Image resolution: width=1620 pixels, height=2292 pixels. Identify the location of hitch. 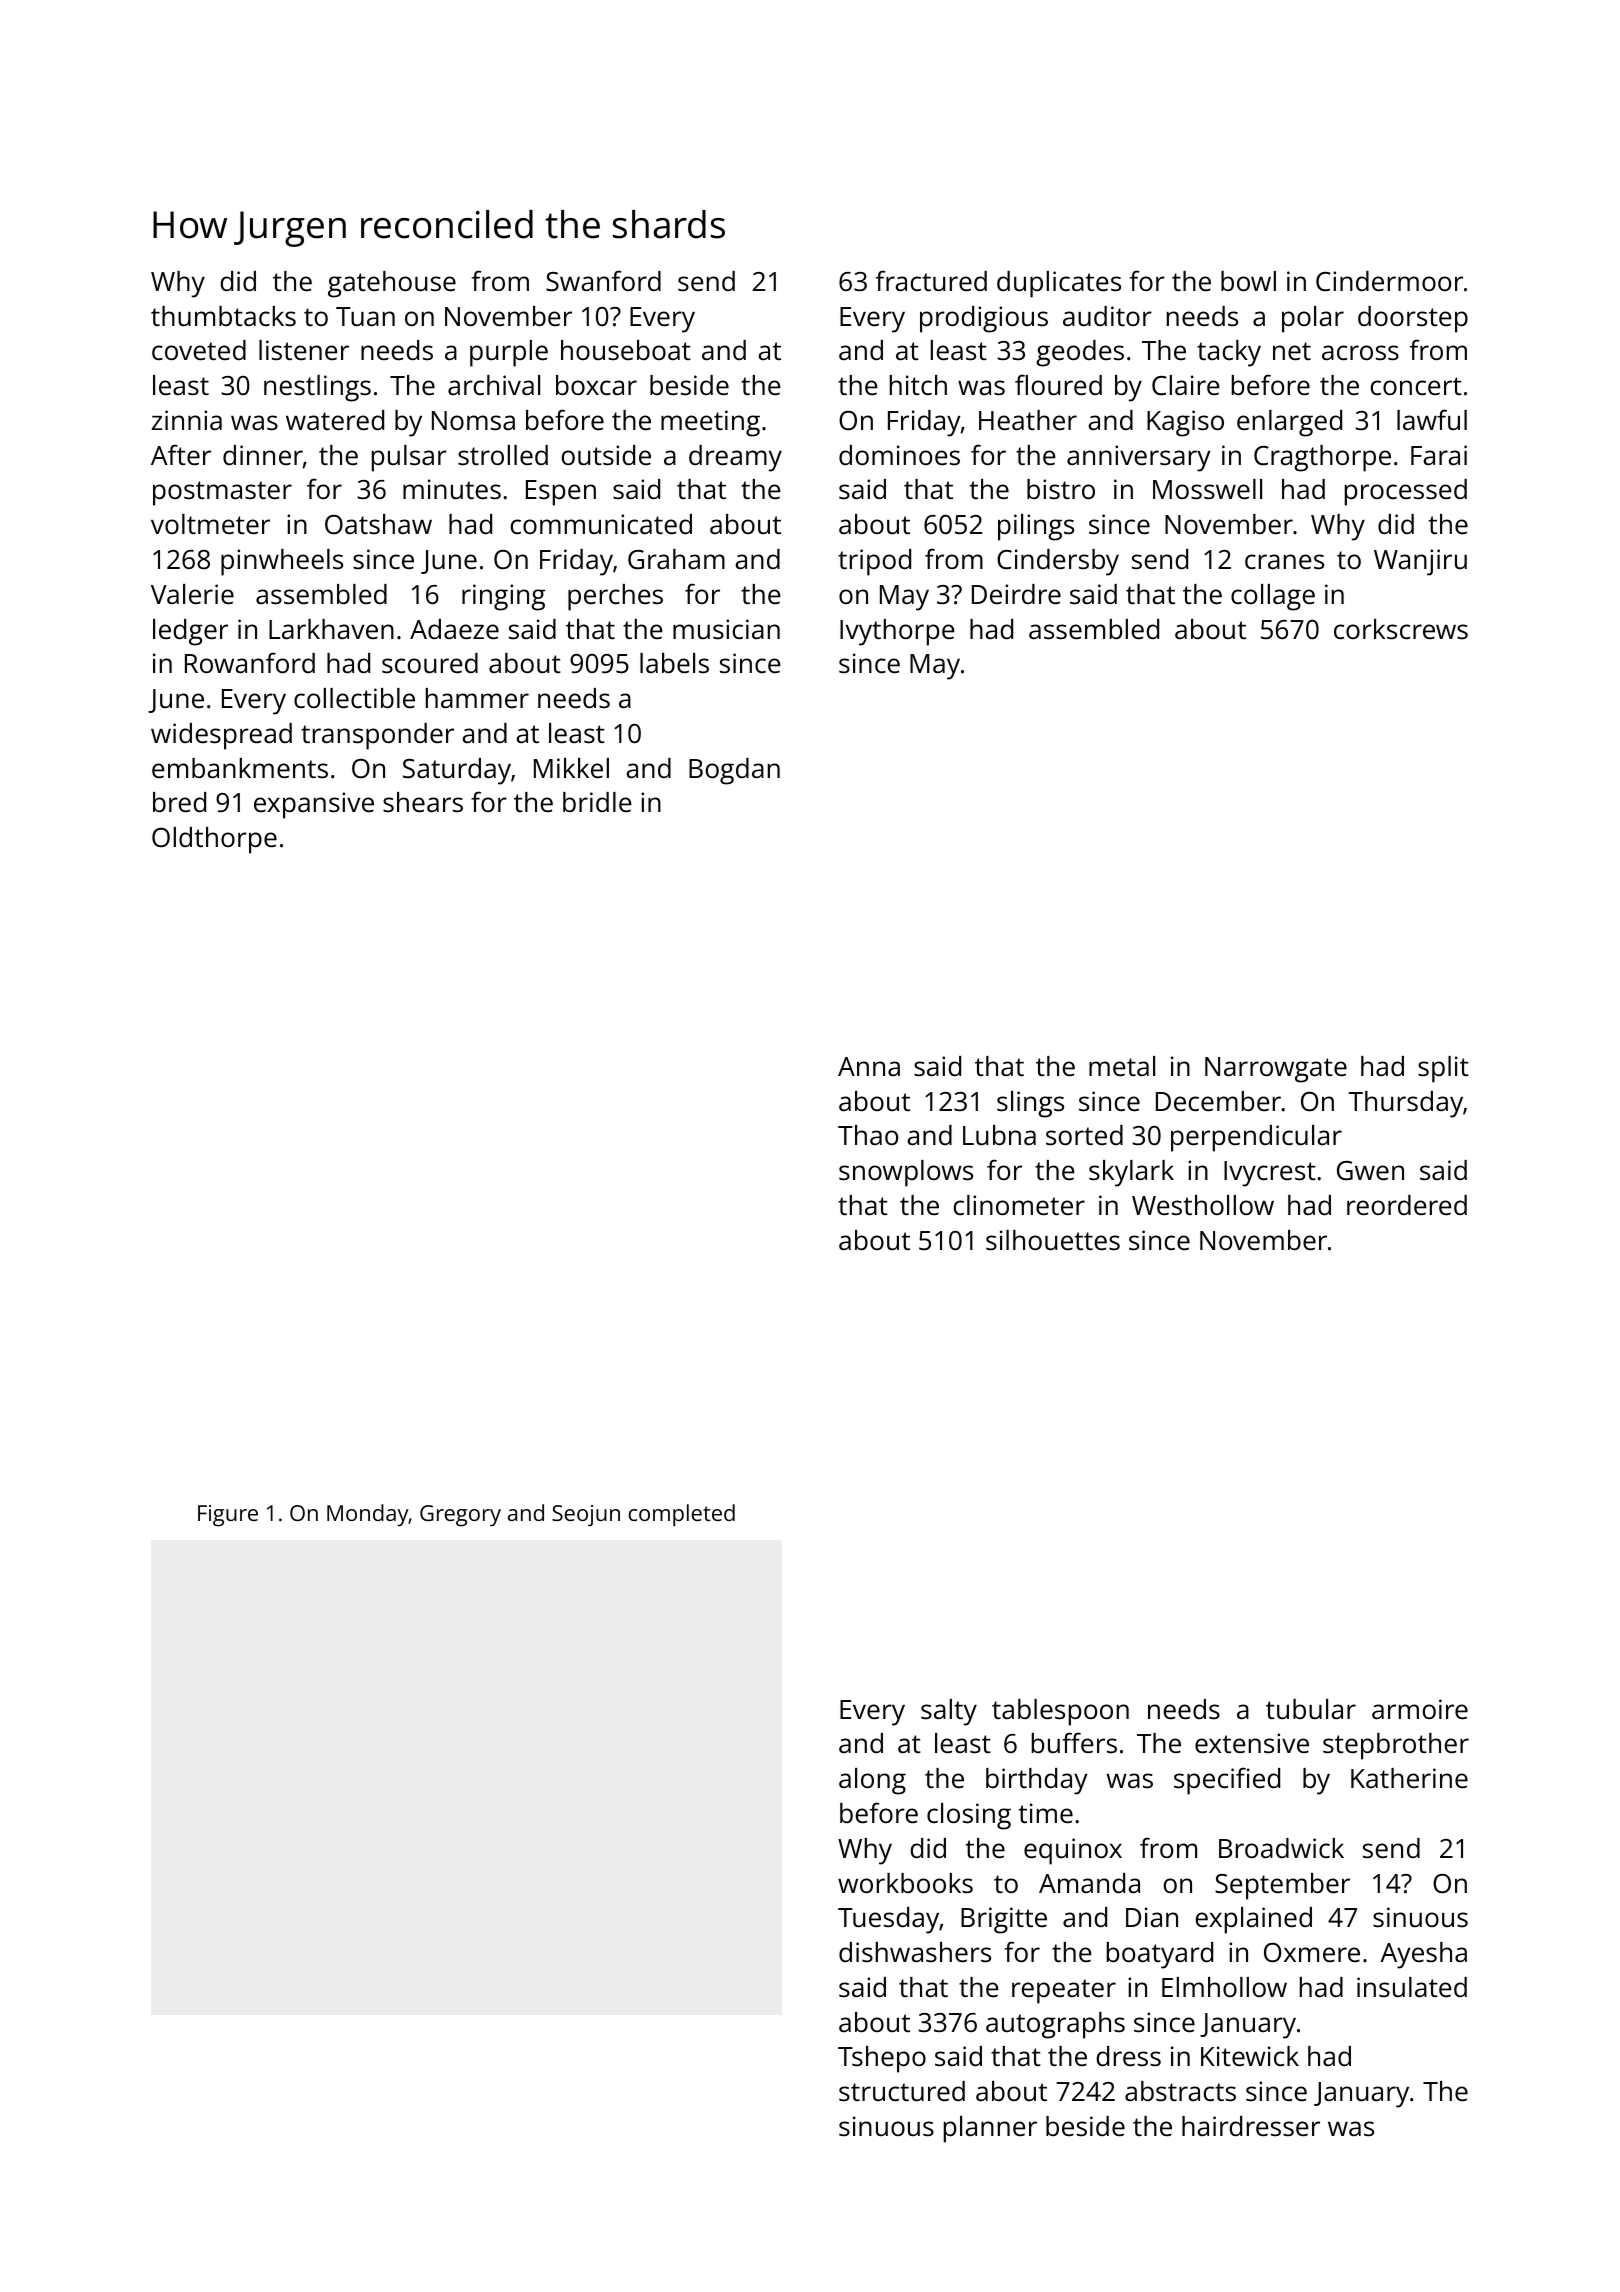
(918, 385).
